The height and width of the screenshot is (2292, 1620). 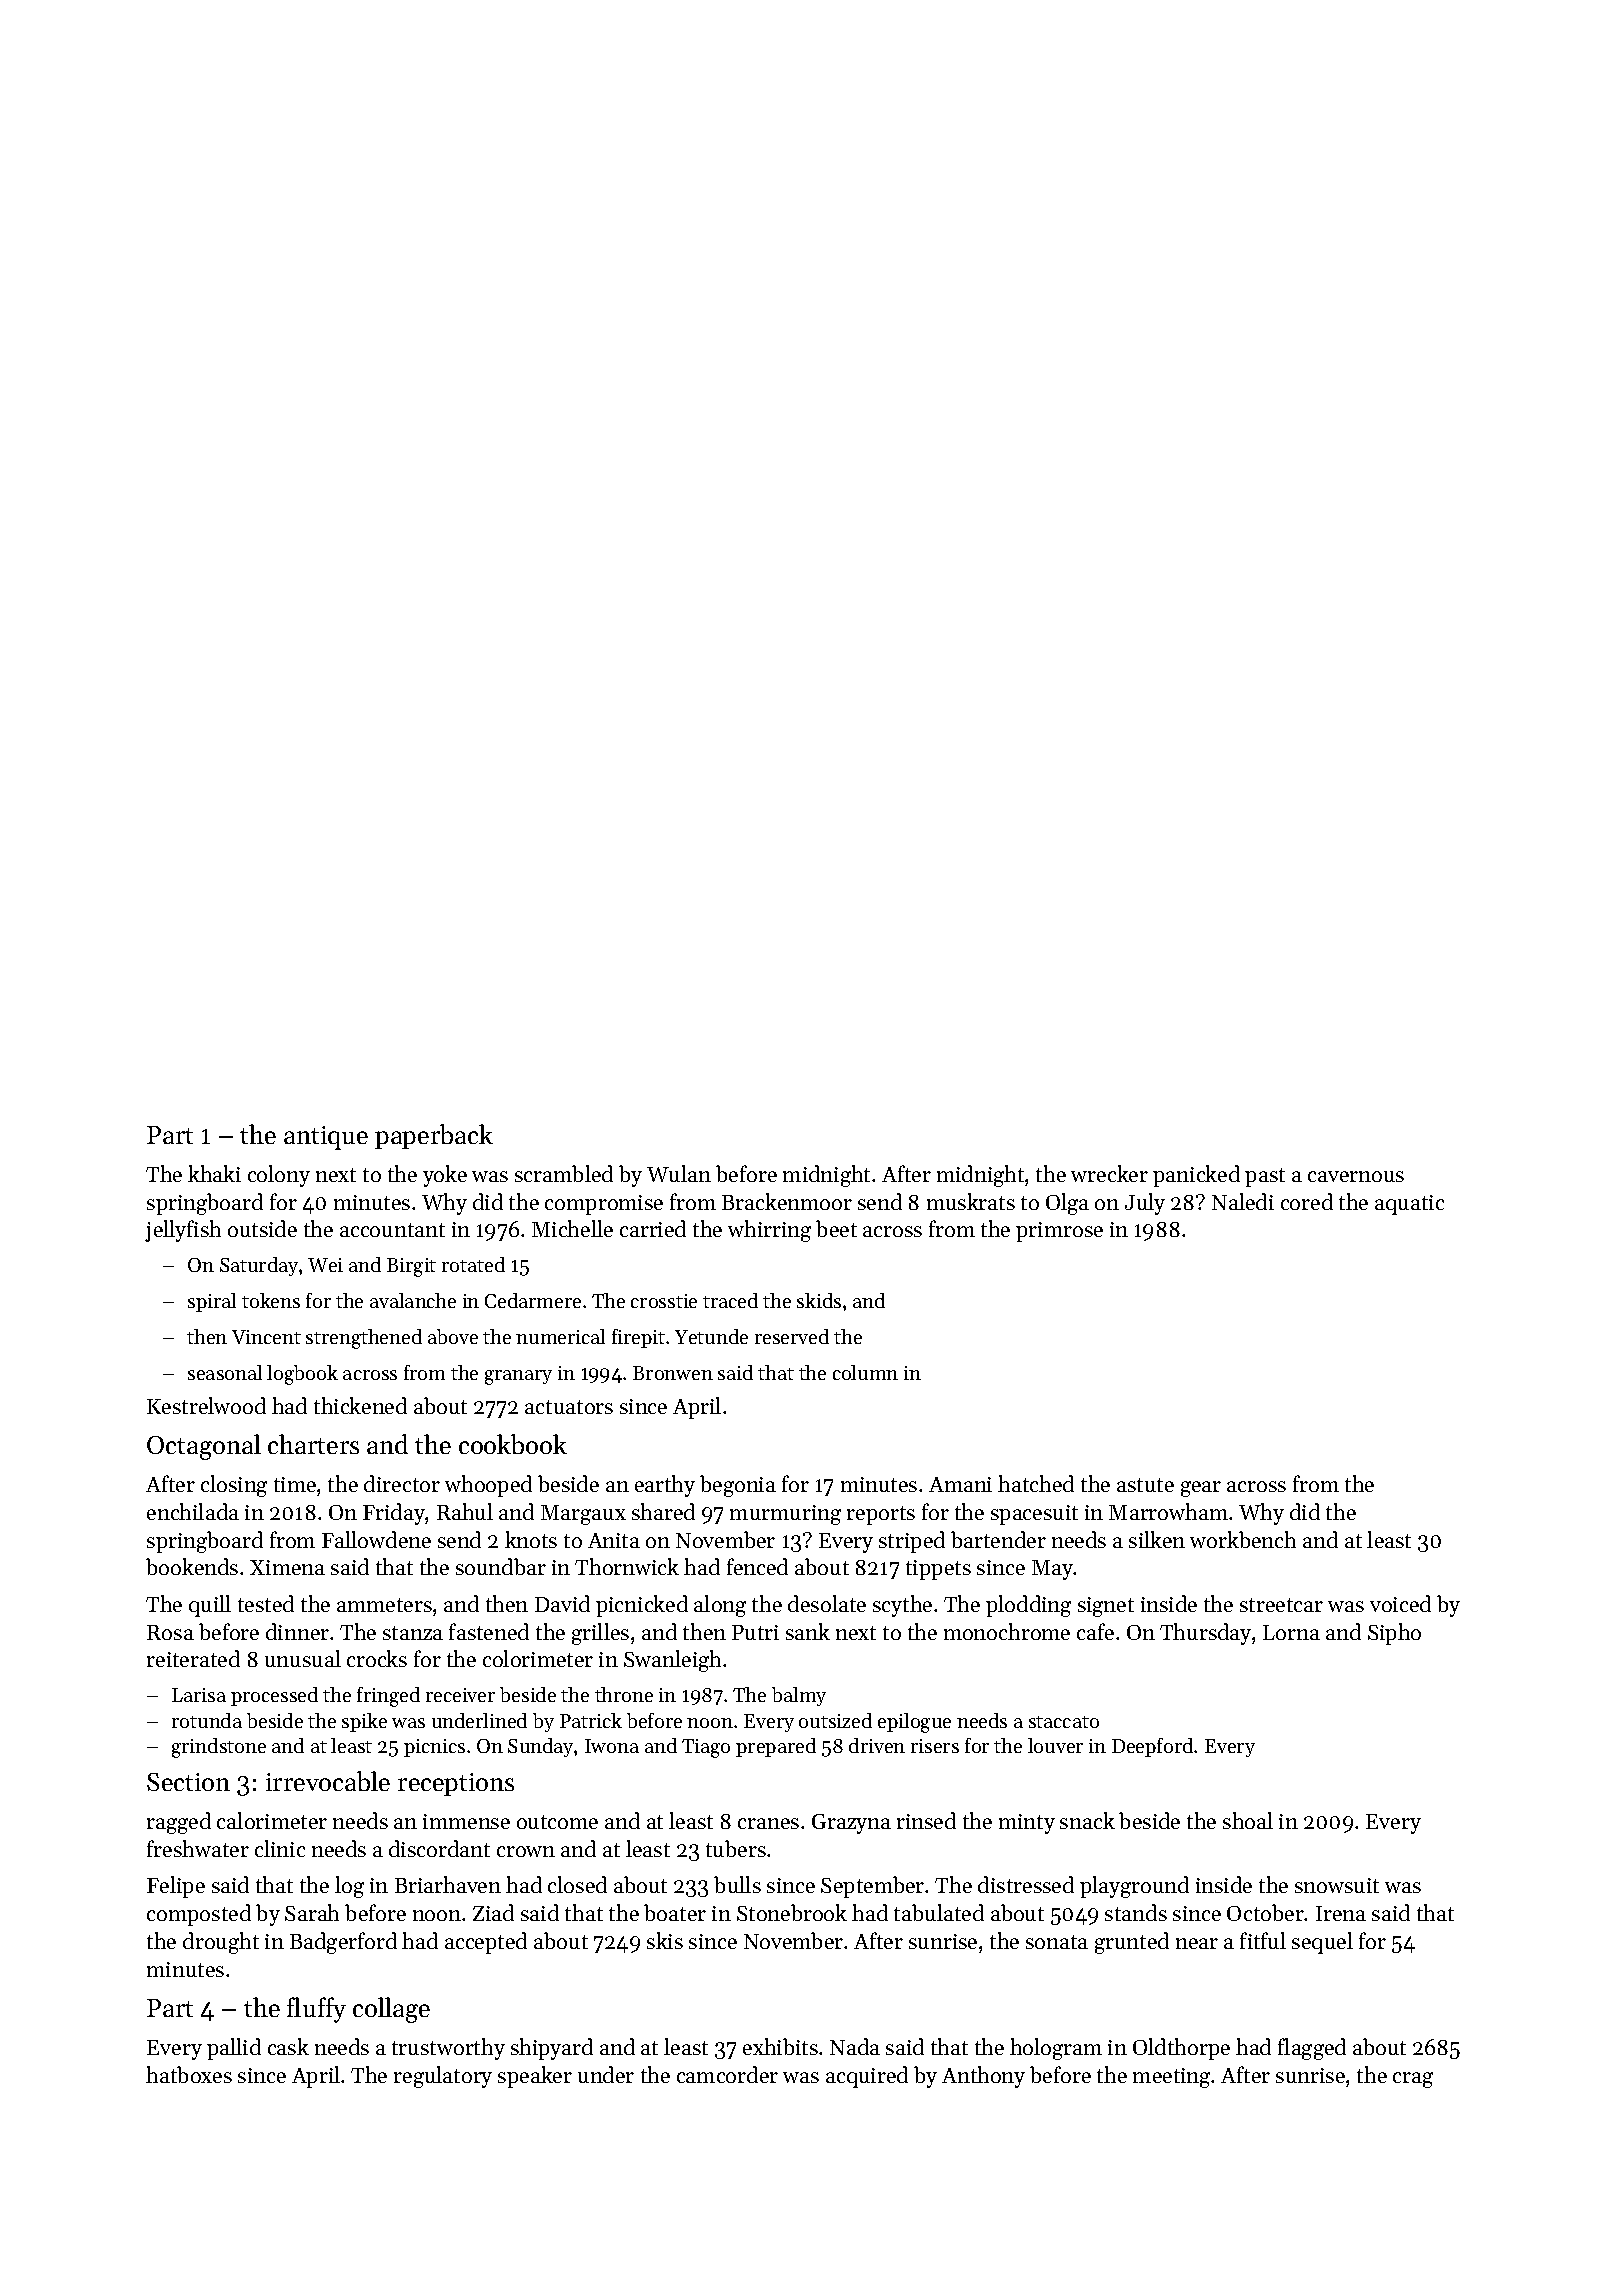 What do you see at coordinates (1152, 1747) in the screenshot?
I see `Deepford` at bounding box center [1152, 1747].
